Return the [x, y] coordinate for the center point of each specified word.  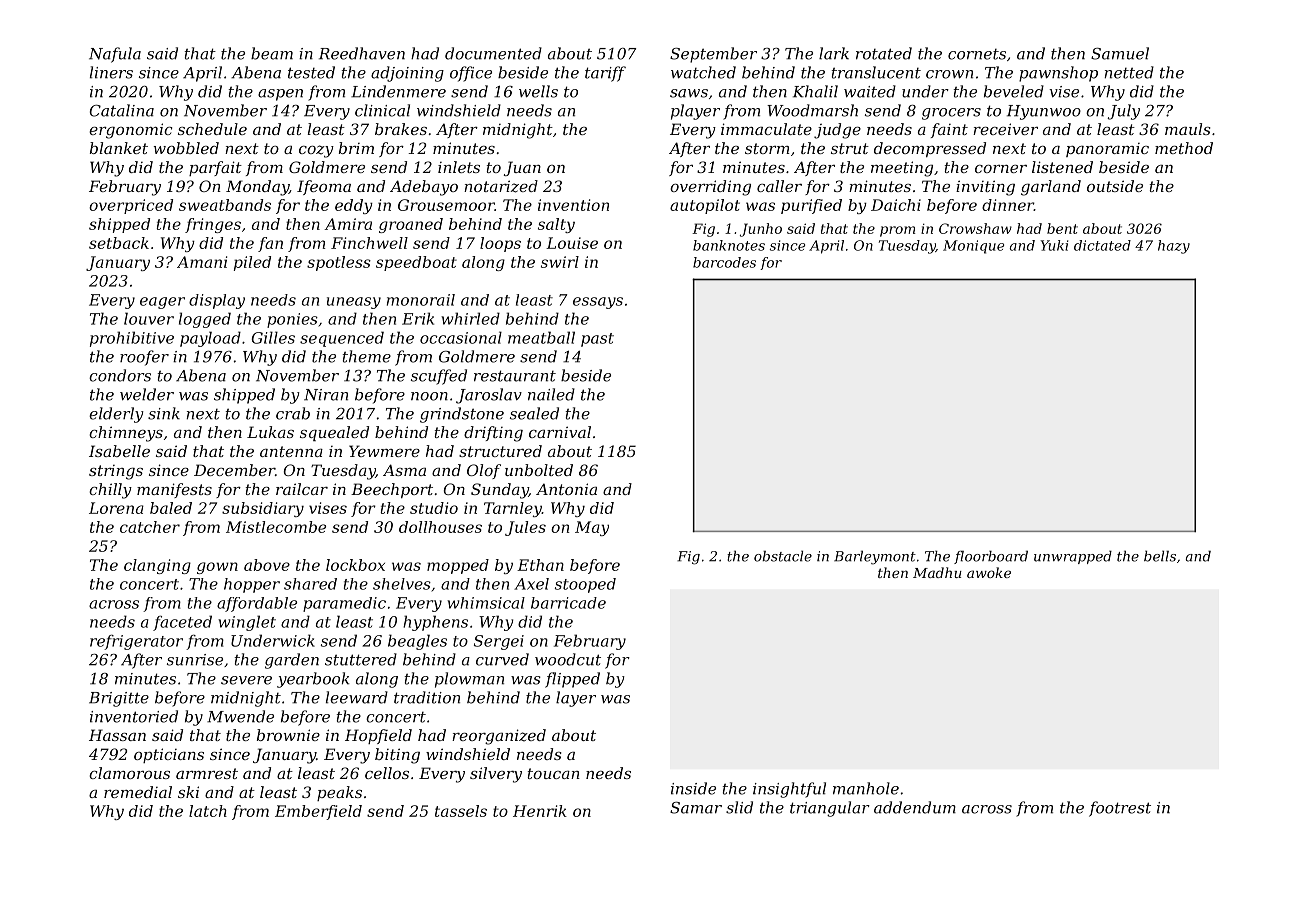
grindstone [462, 415]
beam [272, 53]
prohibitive [132, 339]
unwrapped [1073, 557]
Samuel [1120, 53]
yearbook [313, 680]
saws [689, 93]
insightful [789, 790]
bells [1160, 556]
